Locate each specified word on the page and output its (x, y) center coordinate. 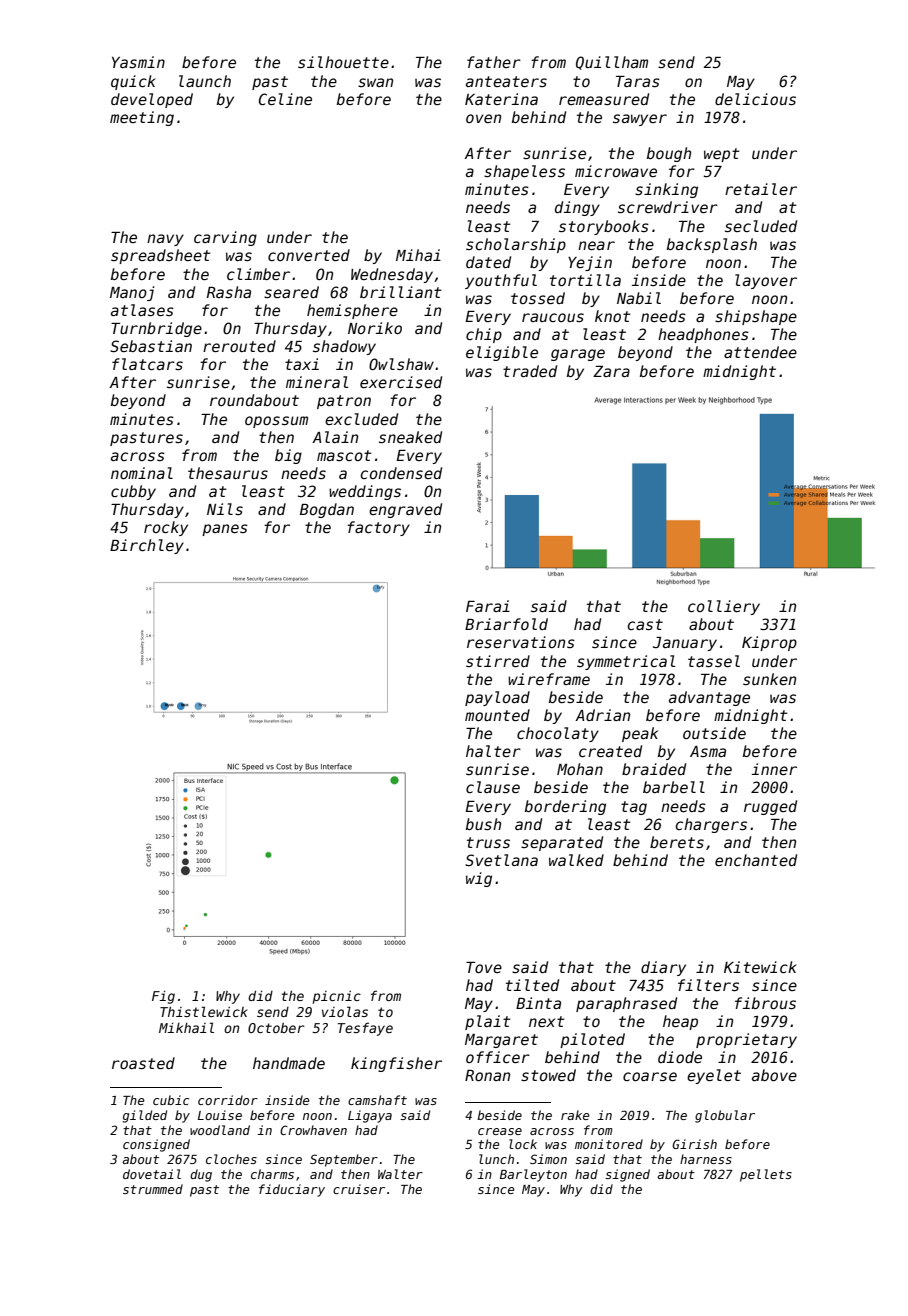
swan (375, 82)
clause (493, 787)
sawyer (640, 120)
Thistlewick (203, 1011)
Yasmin (138, 62)
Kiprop (769, 643)
